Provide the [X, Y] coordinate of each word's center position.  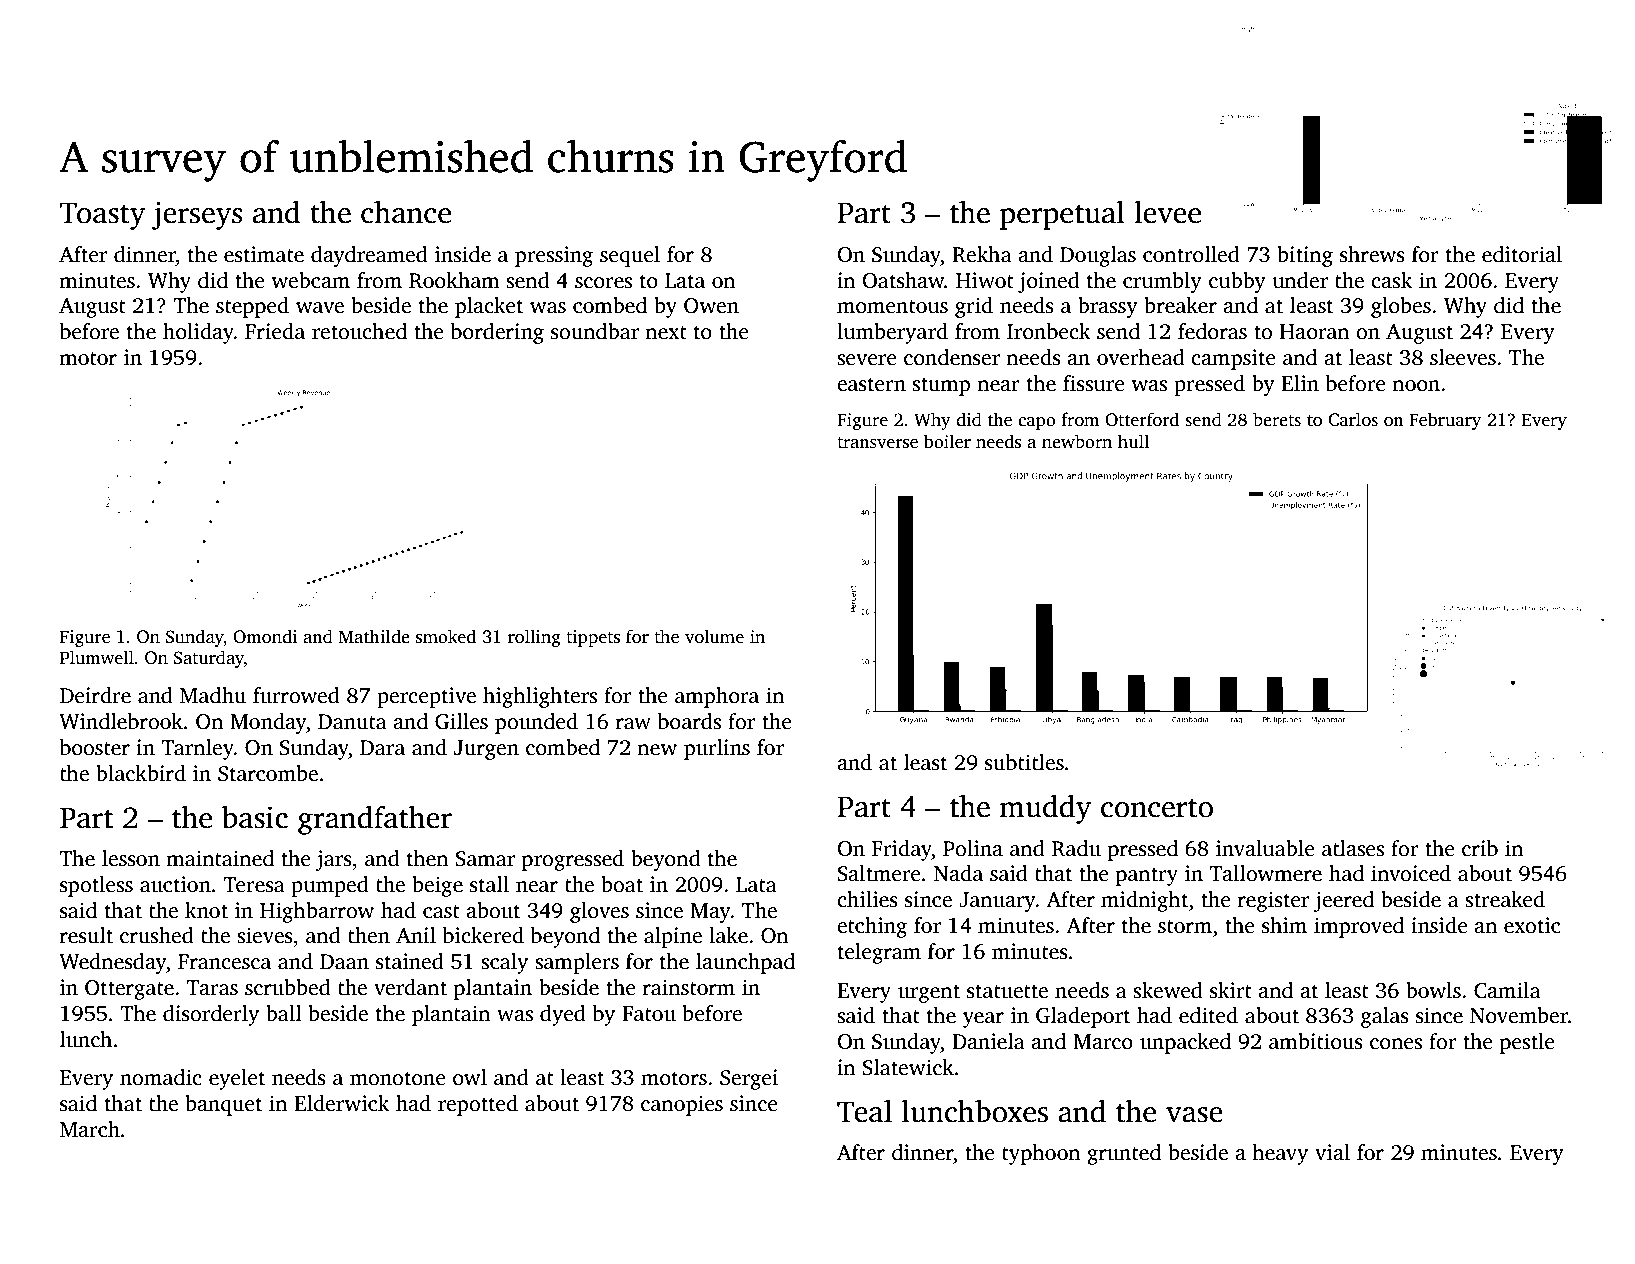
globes [1401, 307]
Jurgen [486, 750]
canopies [682, 1105]
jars [333, 860]
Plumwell [97, 657]
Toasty [102, 216]
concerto [1157, 808]
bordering [497, 333]
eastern [871, 385]
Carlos [1353, 419]
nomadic [161, 1077]
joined [1049, 282]
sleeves [1463, 357]
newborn [1077, 441]
